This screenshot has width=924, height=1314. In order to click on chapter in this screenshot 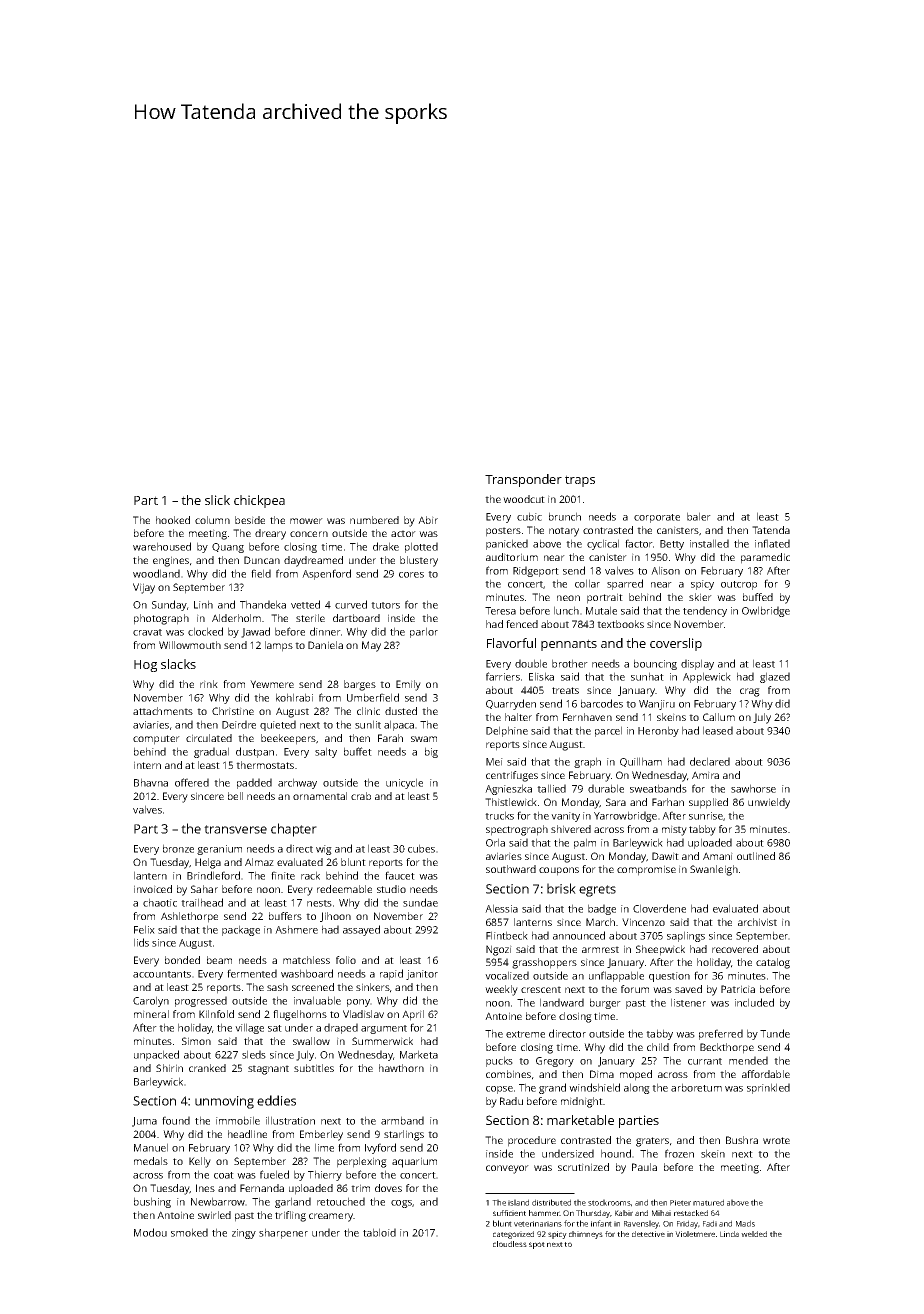, I will do `click(294, 830)`.
